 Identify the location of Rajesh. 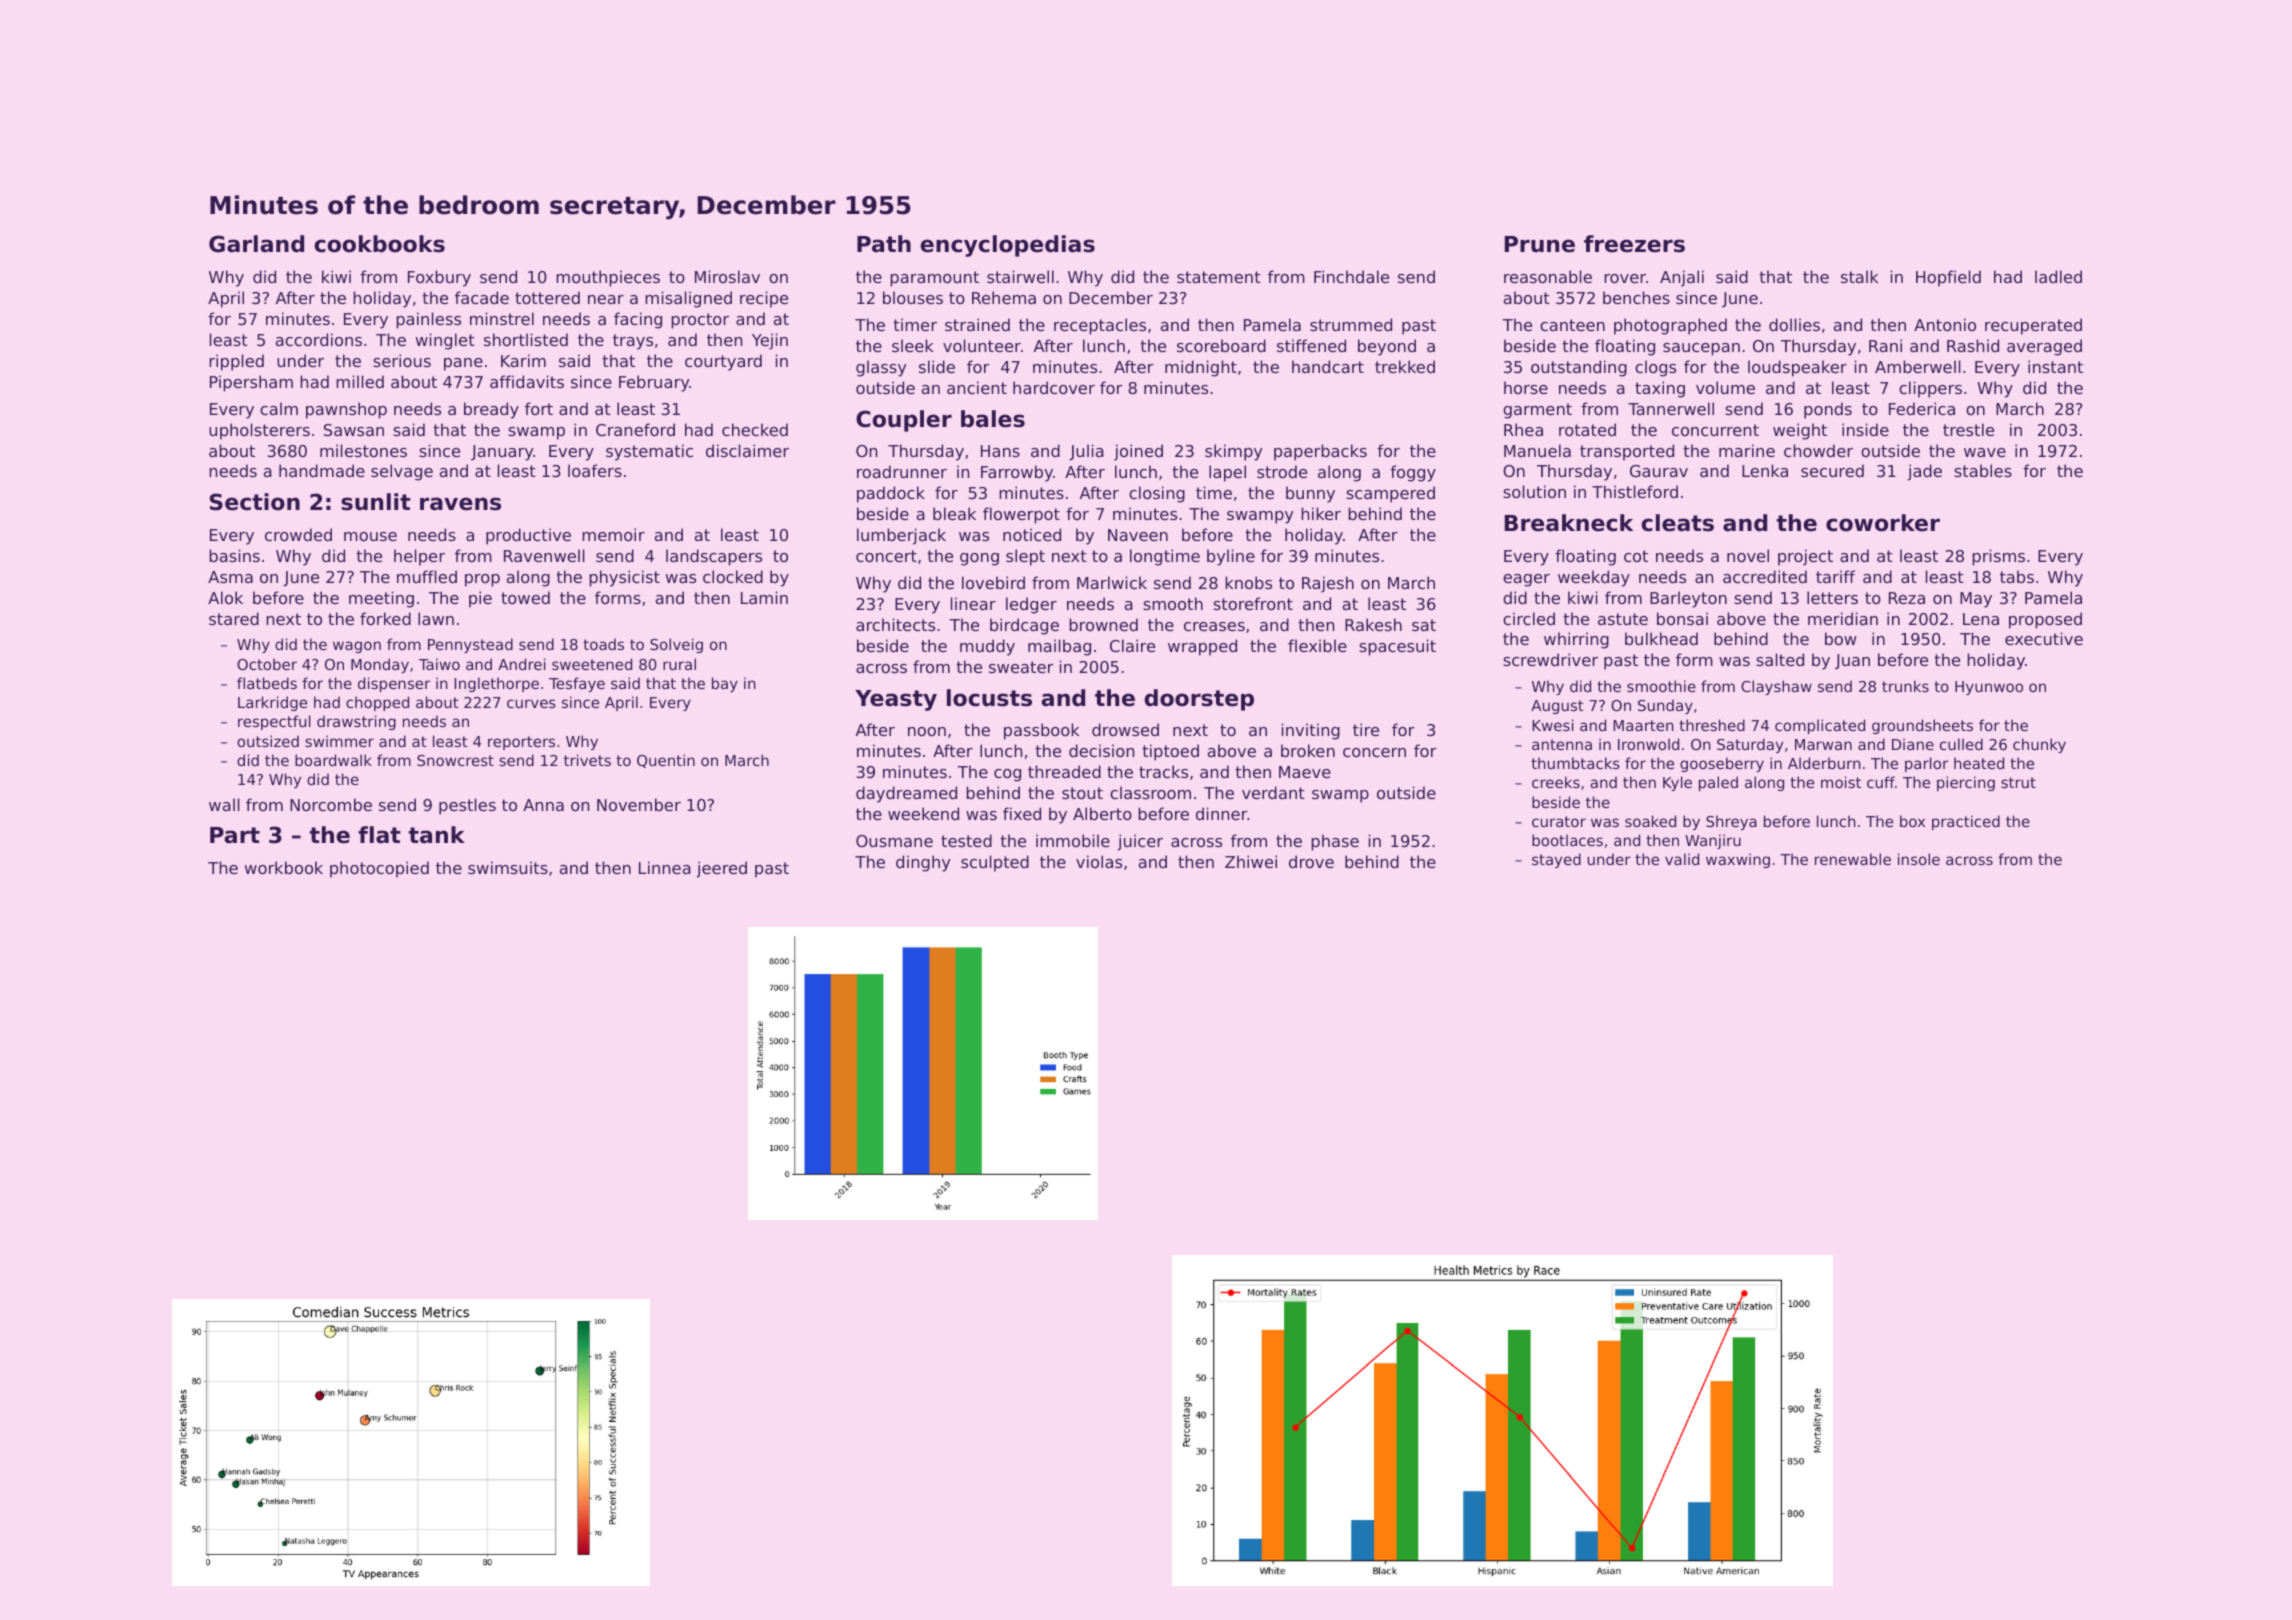
(1328, 584).
